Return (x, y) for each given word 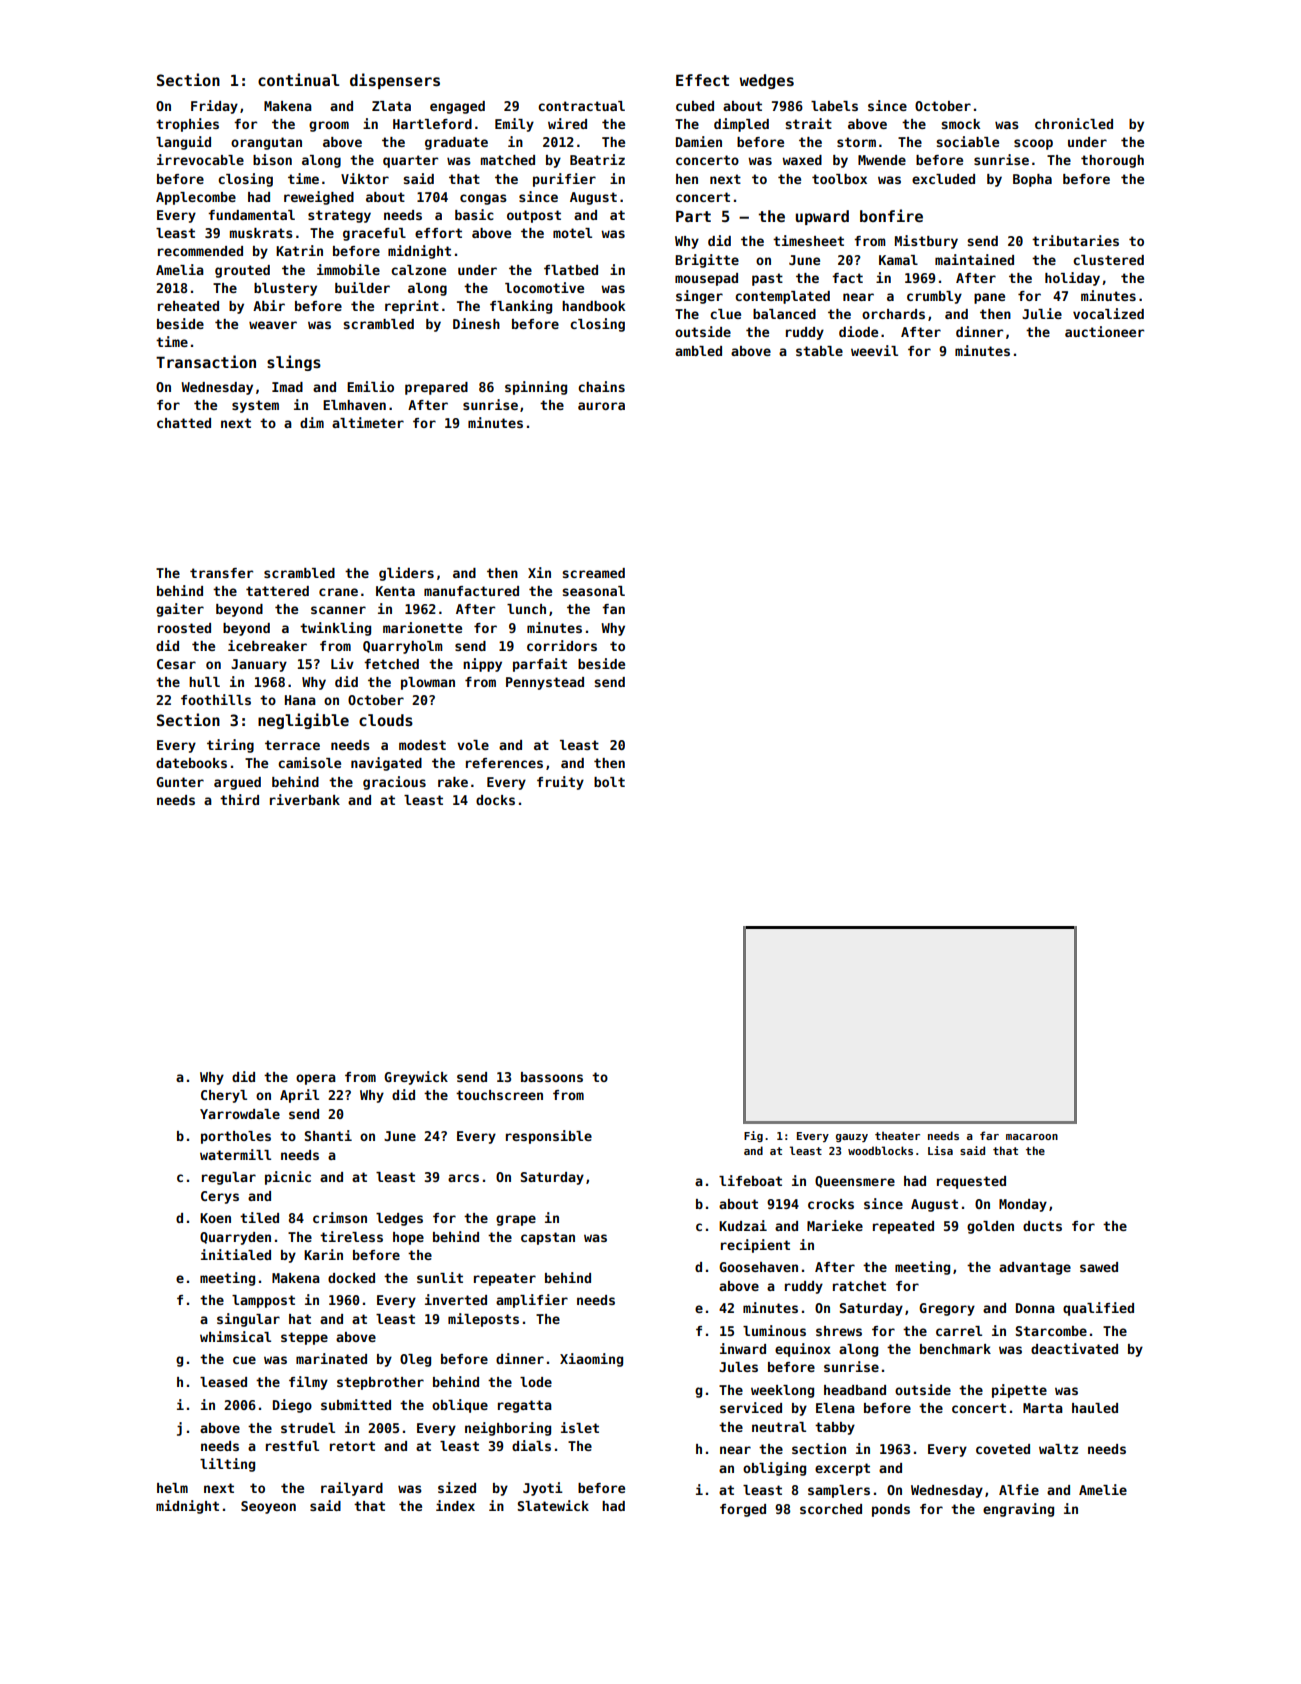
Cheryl (224, 1096)
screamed (593, 573)
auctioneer (1104, 331)
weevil (874, 350)
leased (223, 1382)
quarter (410, 161)
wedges (766, 81)
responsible (549, 1137)
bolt (609, 782)
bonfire (891, 215)
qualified (1098, 1309)
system (255, 406)
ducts (1042, 1226)
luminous (774, 1330)
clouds (386, 720)
